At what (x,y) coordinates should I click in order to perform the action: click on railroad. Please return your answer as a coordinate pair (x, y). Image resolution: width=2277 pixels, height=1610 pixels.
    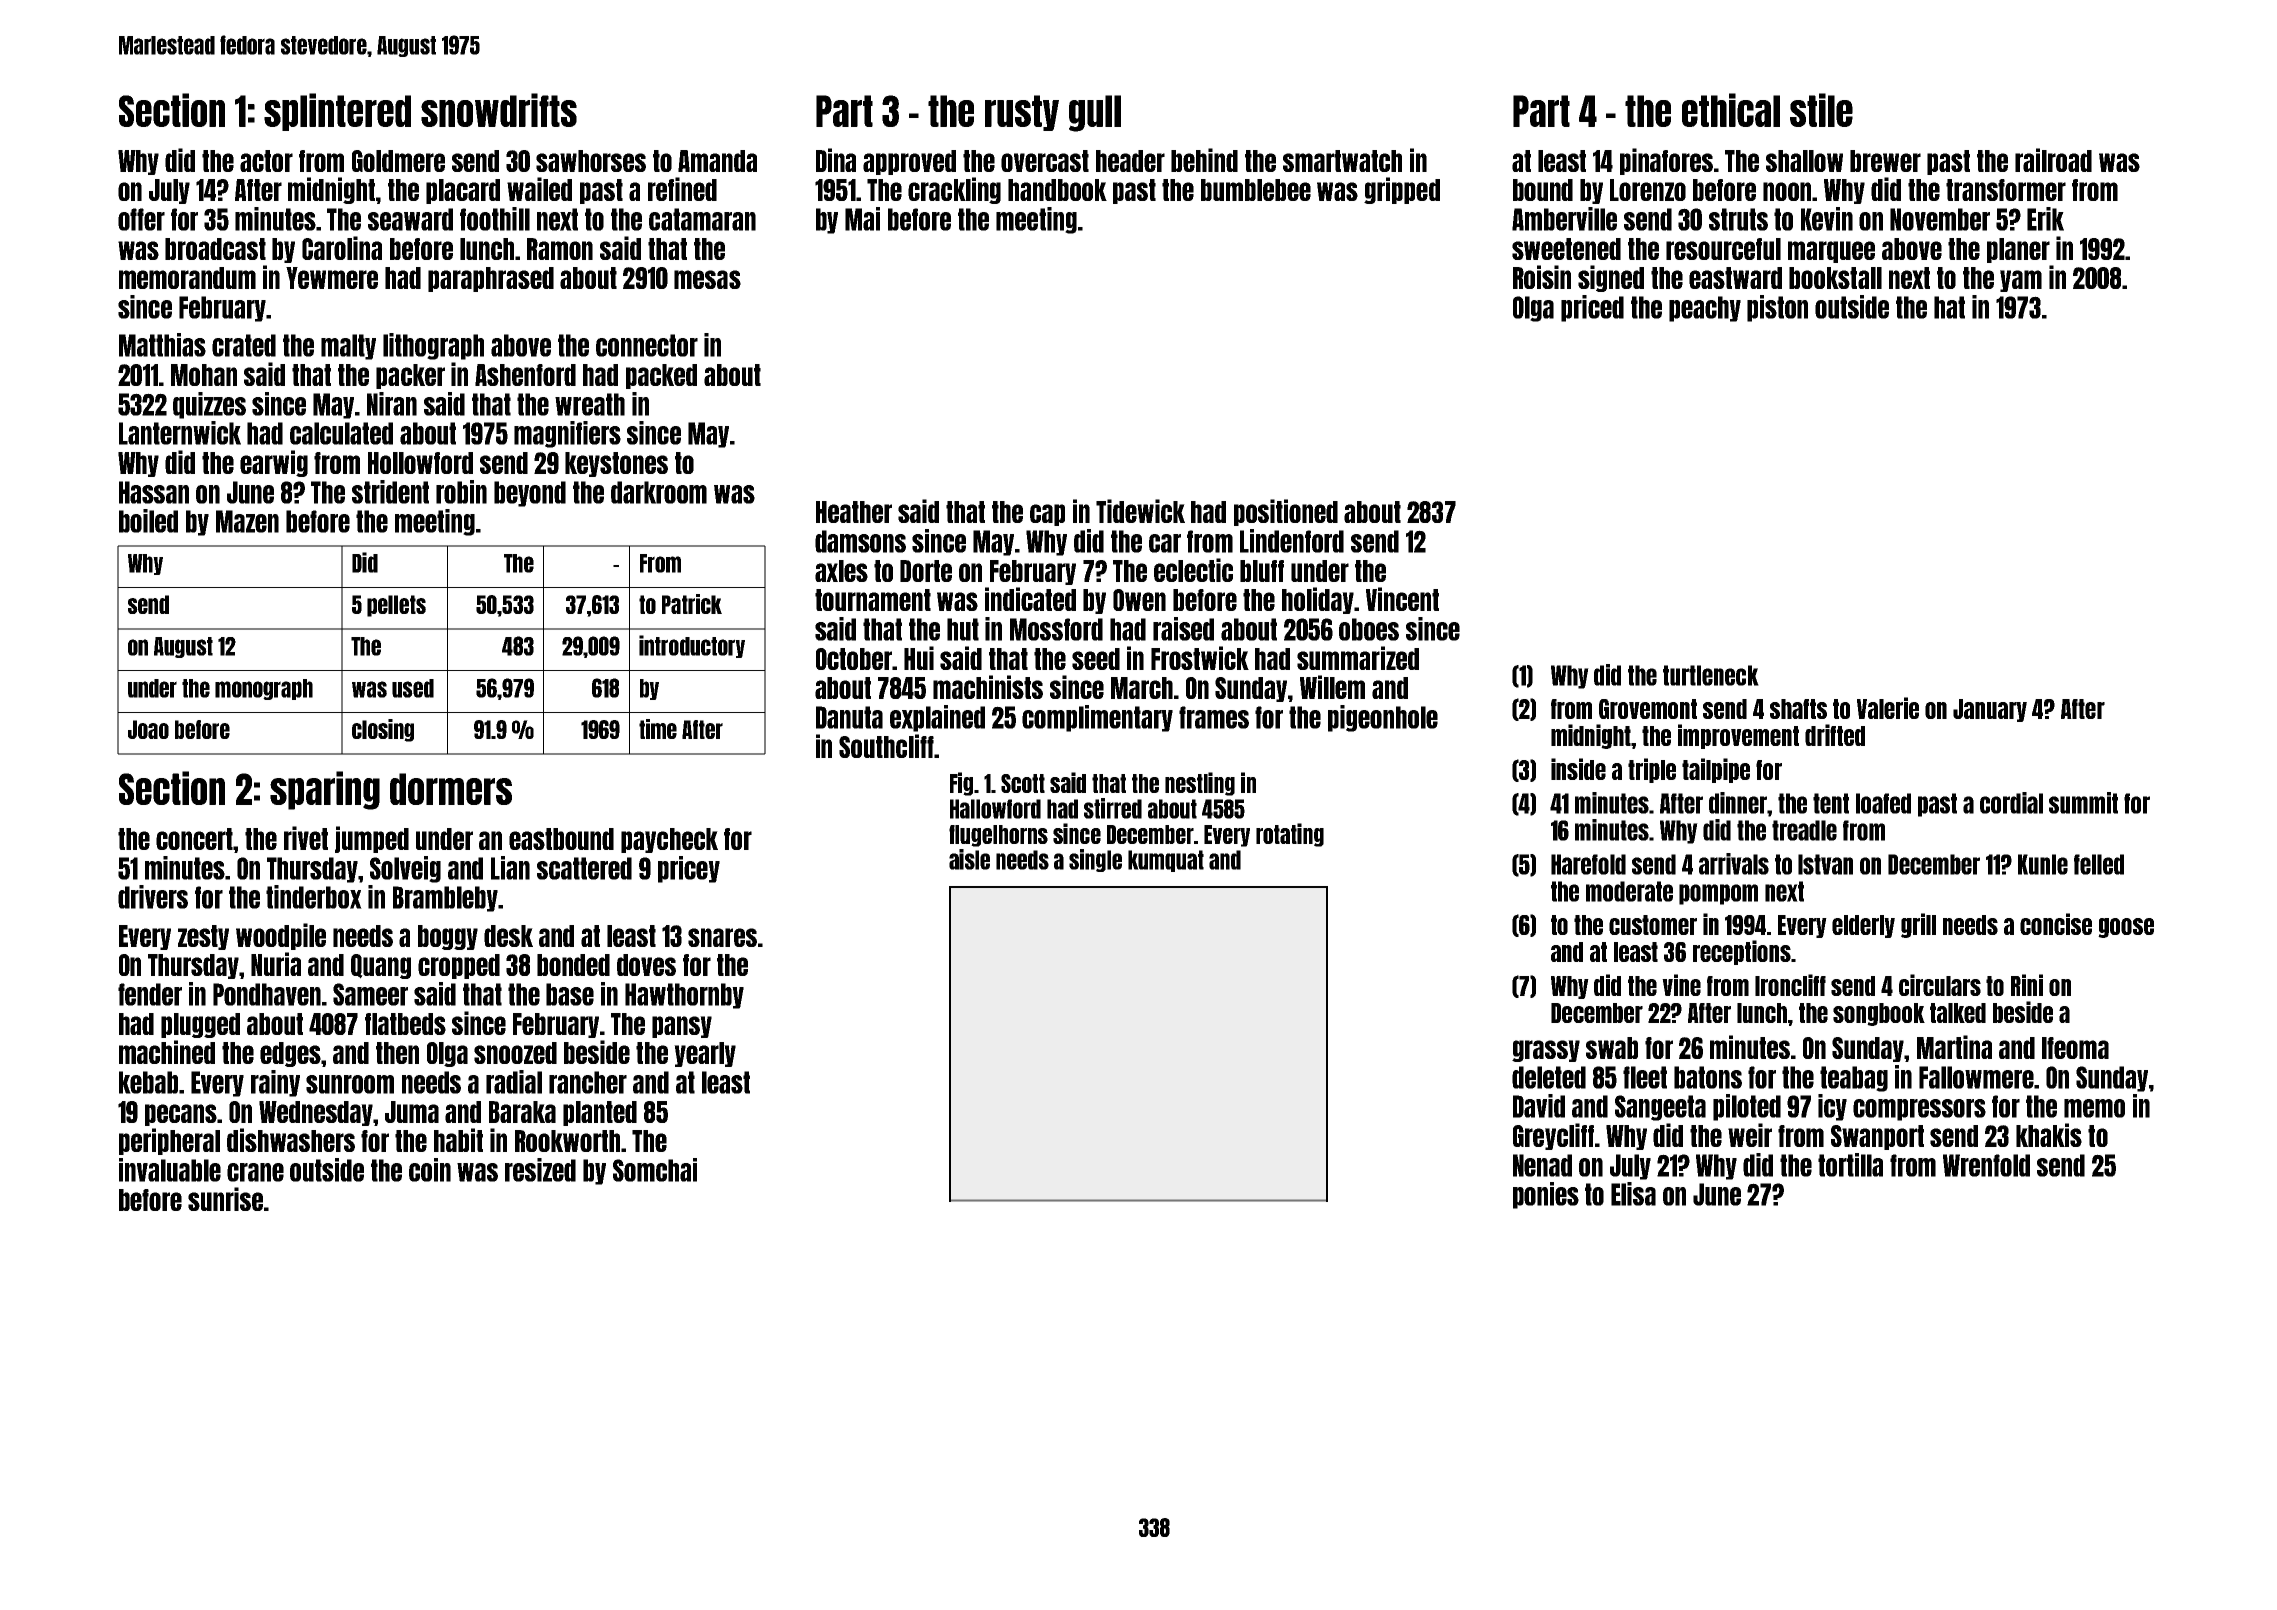
    Looking at the image, I should click on (2053, 160).
